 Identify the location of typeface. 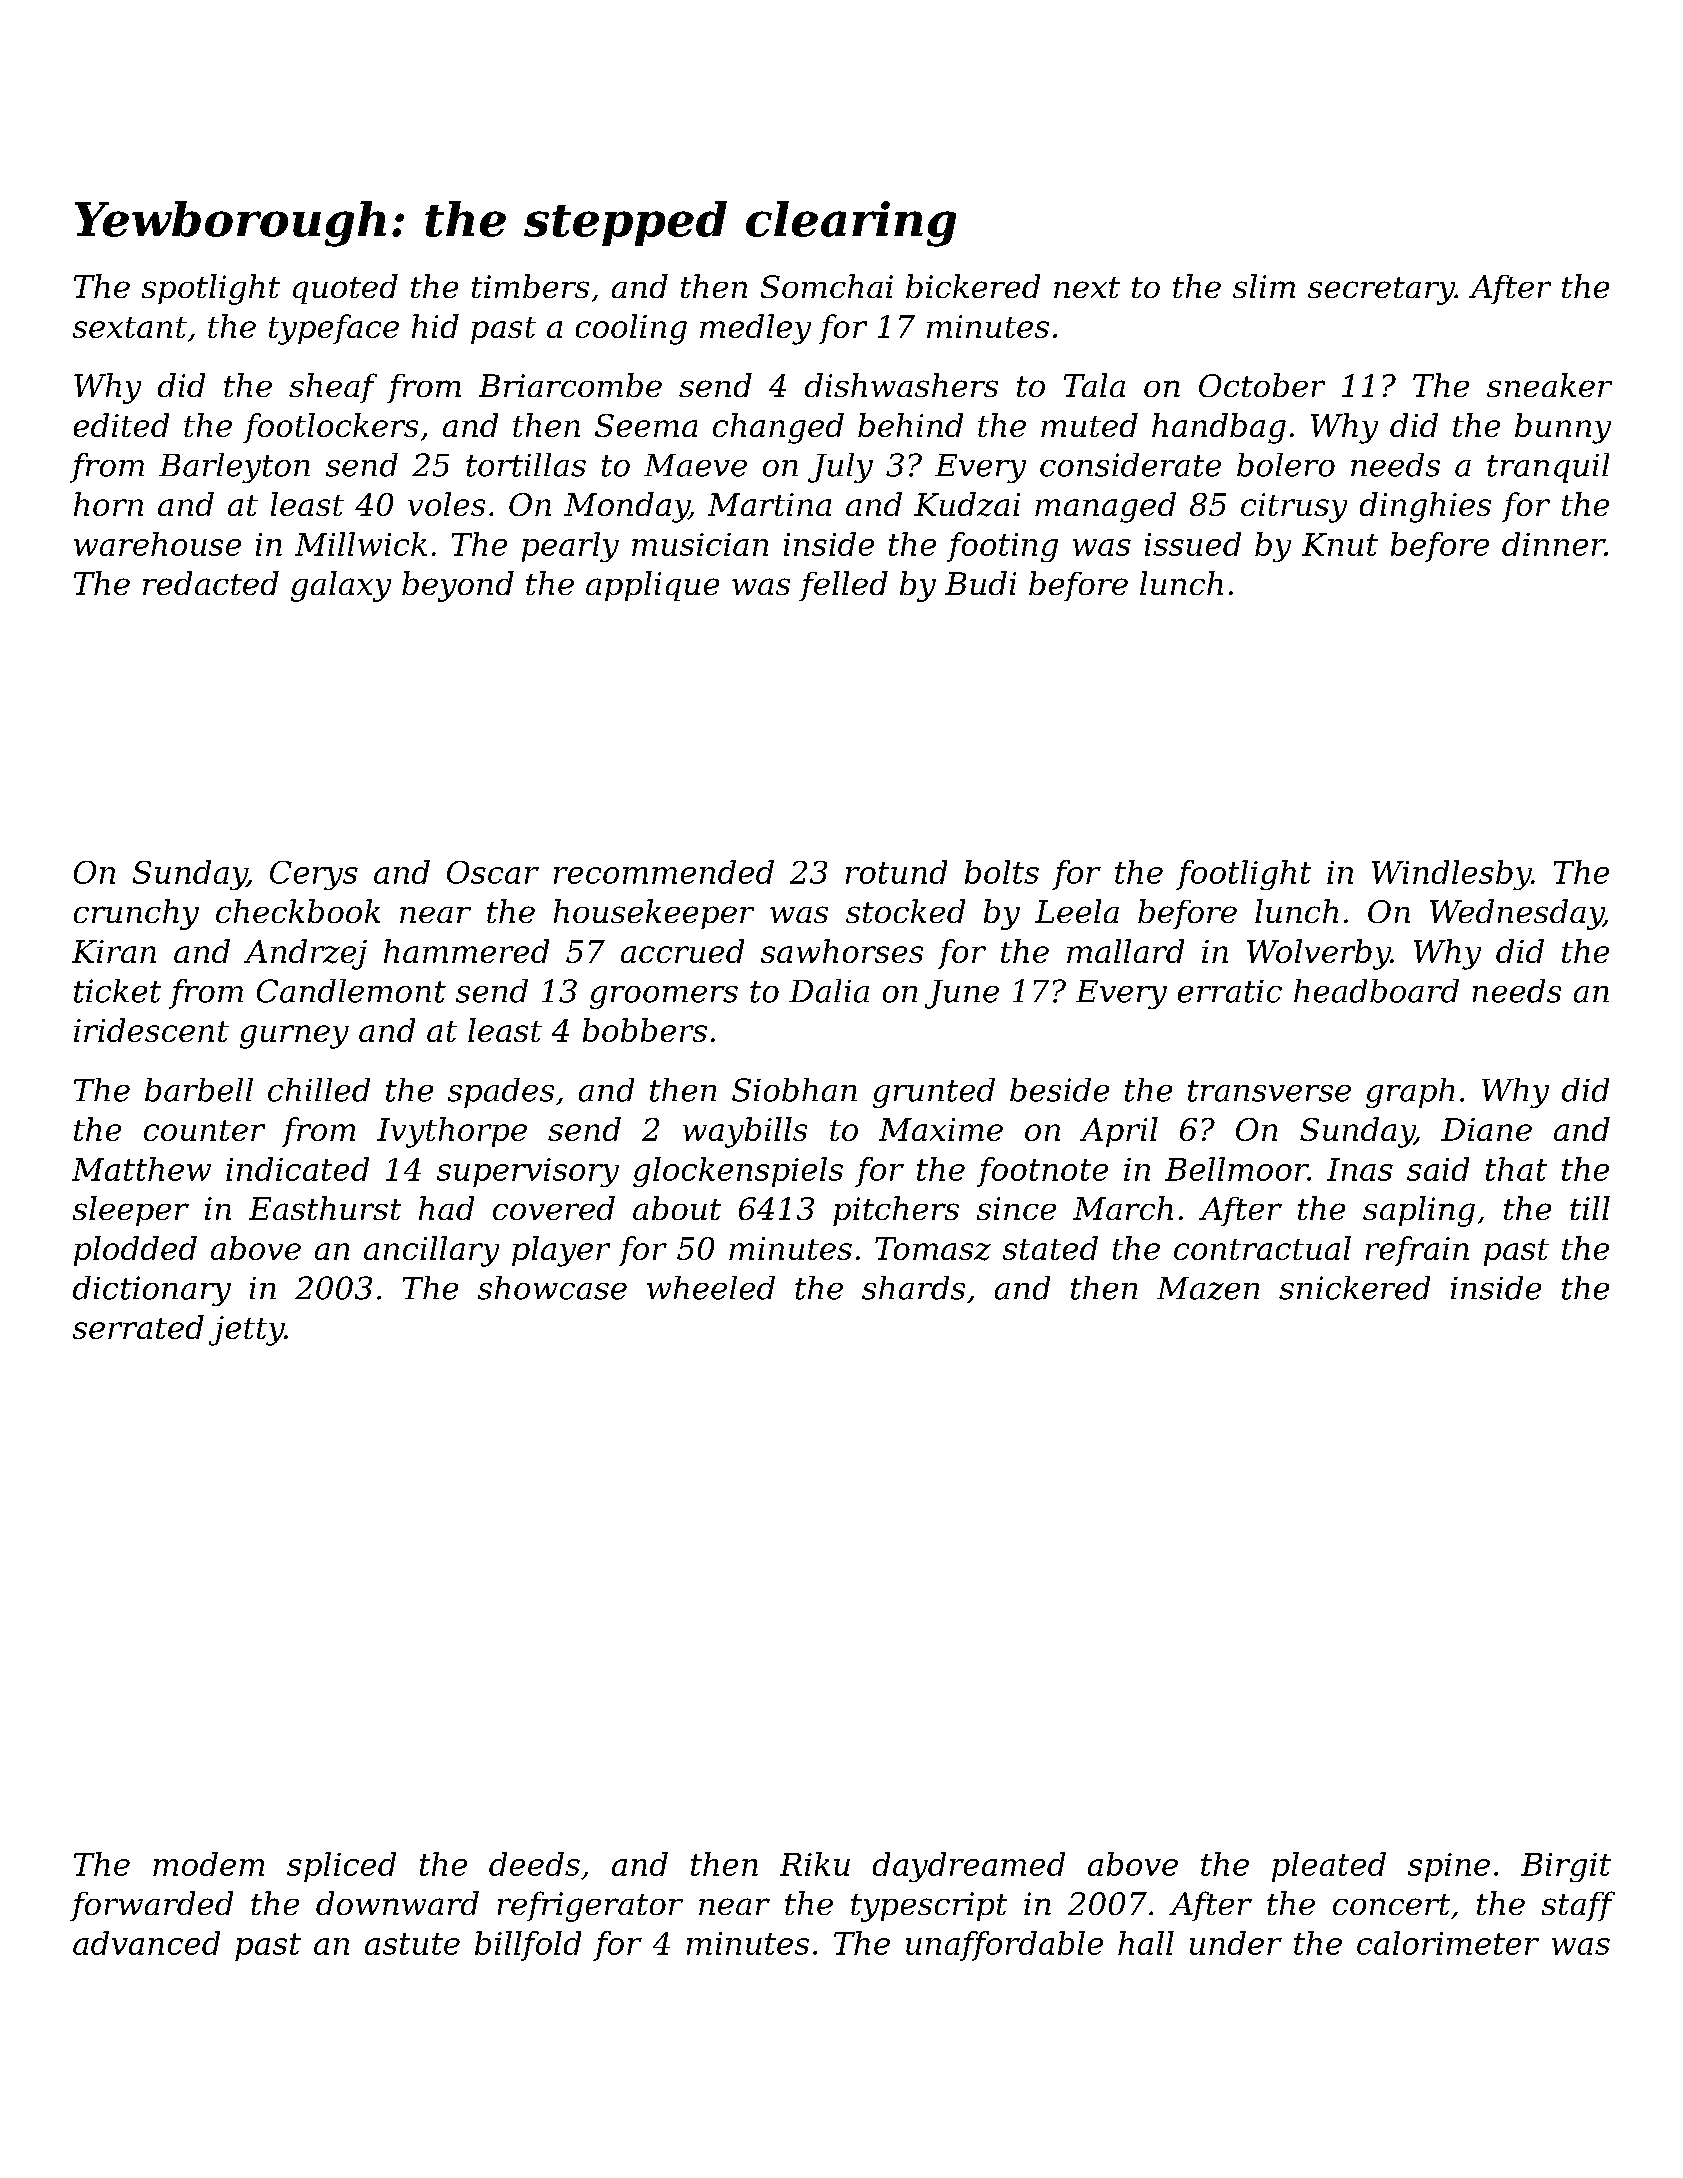
(334, 329).
